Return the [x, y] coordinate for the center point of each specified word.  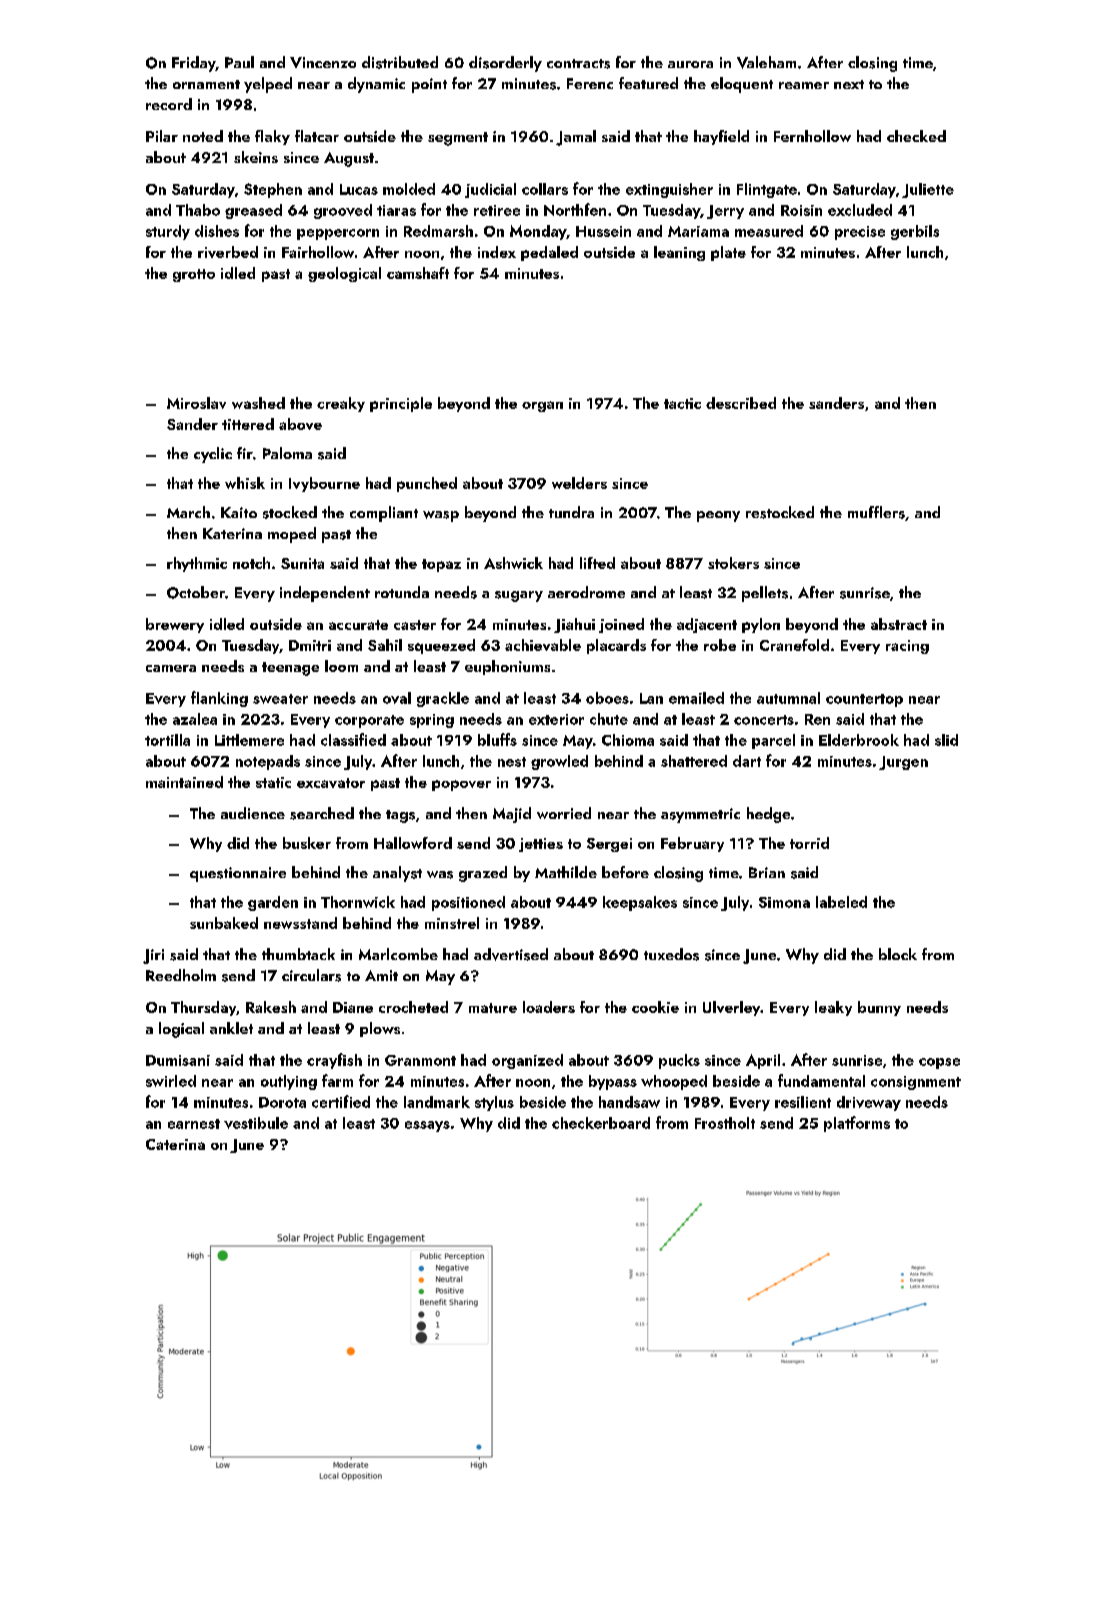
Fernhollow [812, 136]
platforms [857, 1124]
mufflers [876, 512]
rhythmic [197, 564]
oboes [607, 698]
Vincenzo [323, 62]
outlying [289, 1082]
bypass [613, 1082]
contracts [578, 64]
